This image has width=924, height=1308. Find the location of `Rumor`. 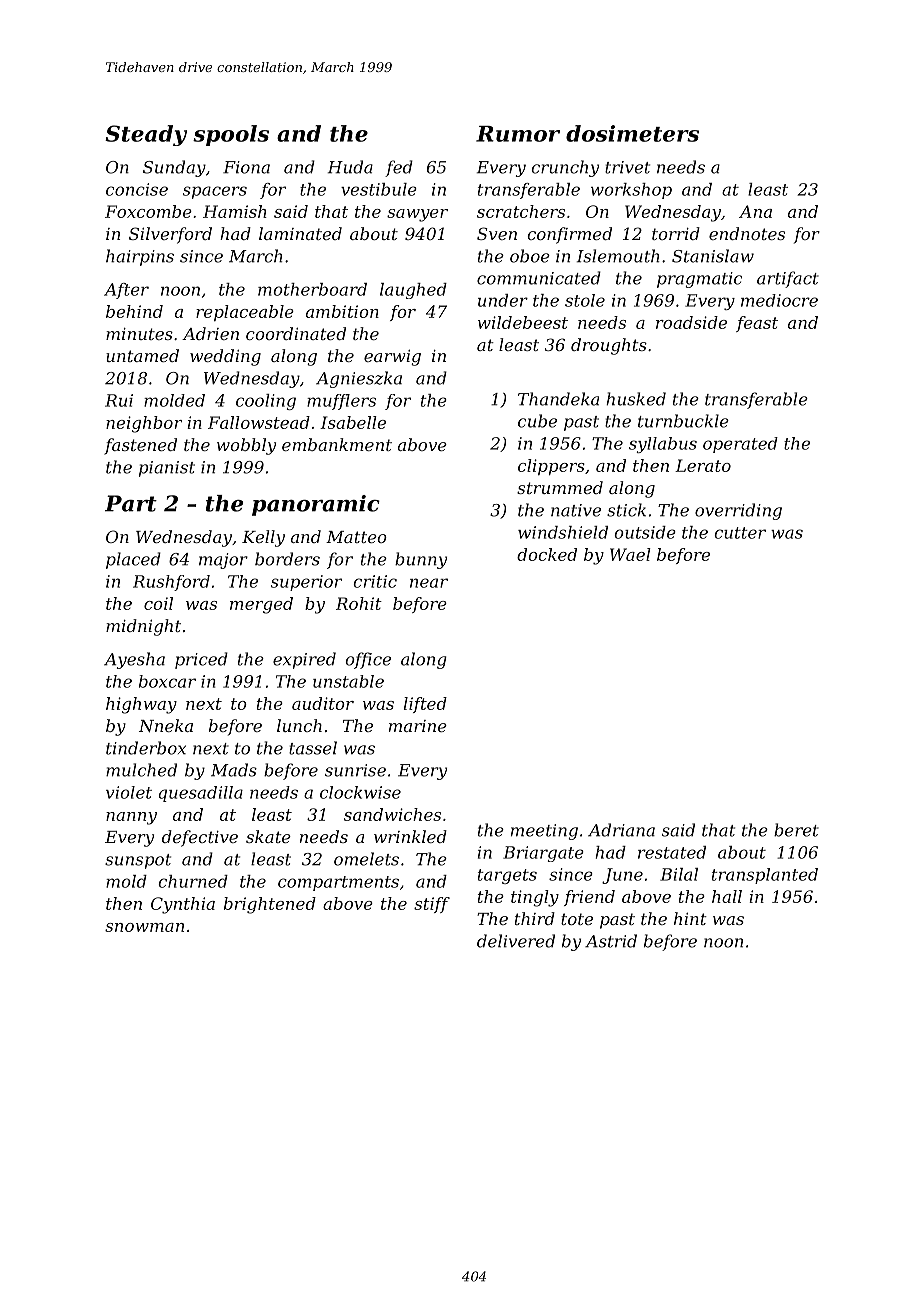

Rumor is located at coordinates (518, 134).
